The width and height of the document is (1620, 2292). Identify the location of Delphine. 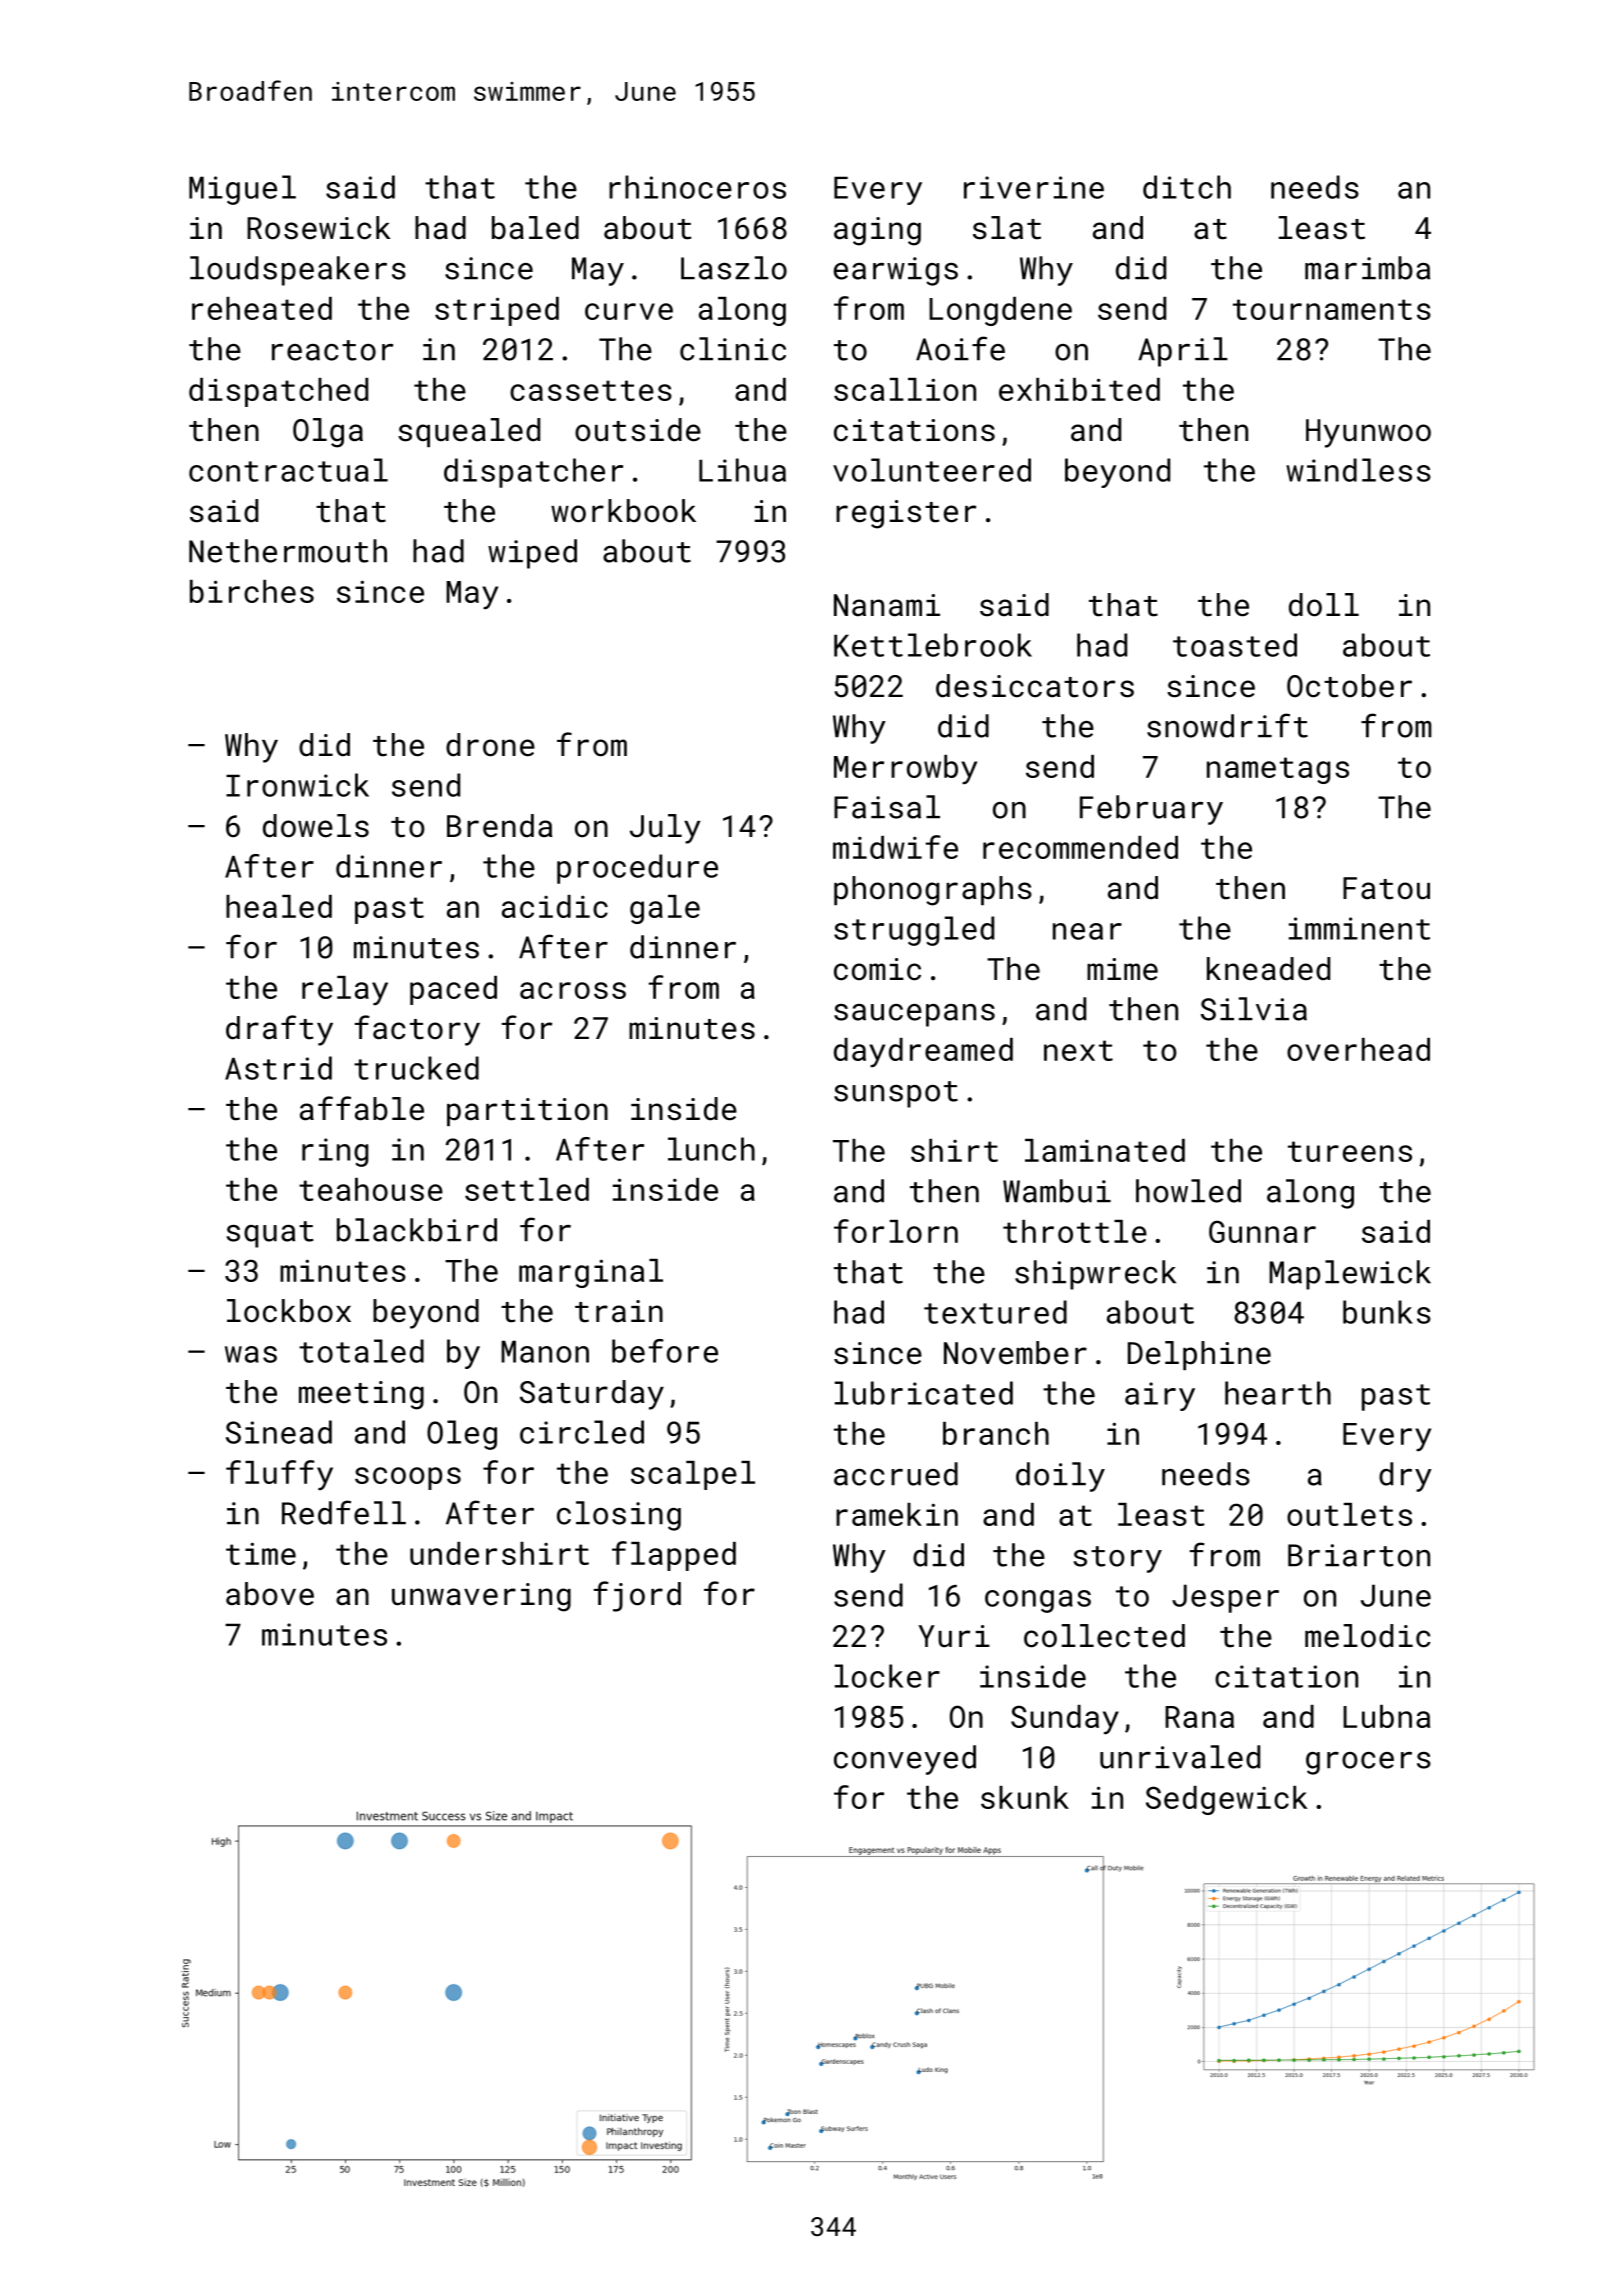
(1199, 1355).
